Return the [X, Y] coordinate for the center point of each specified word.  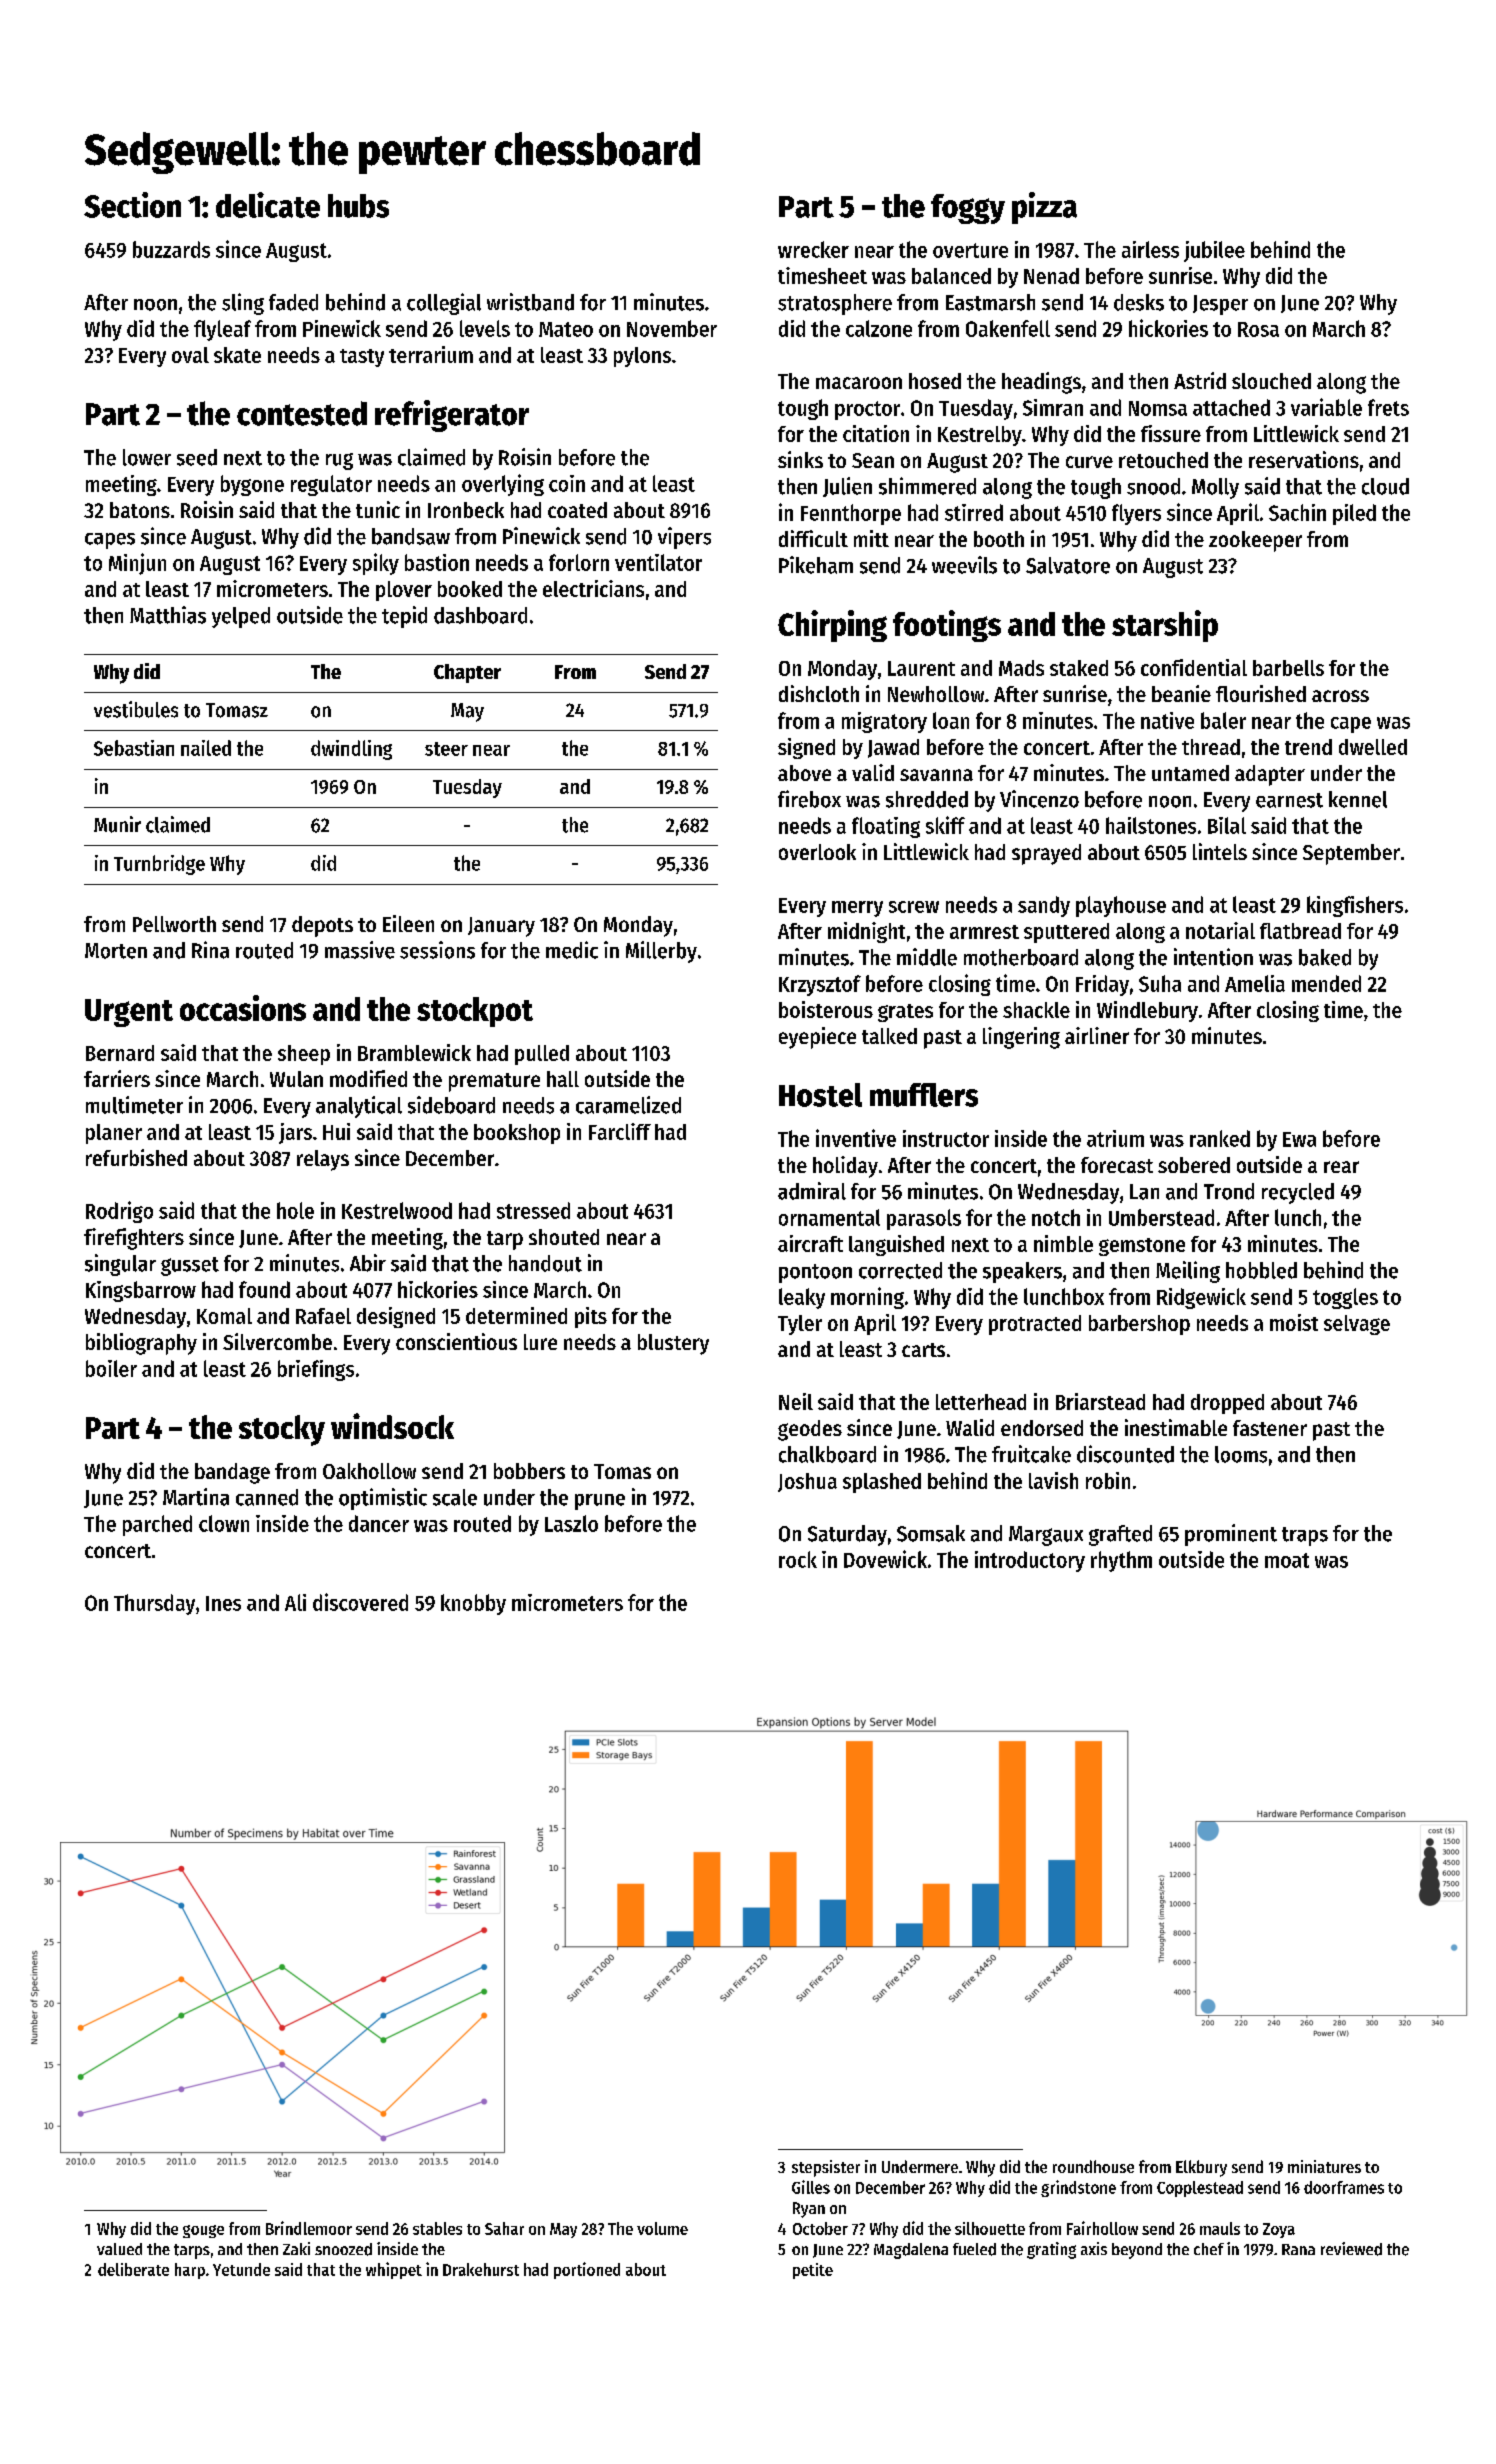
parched [157, 1525]
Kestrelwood [397, 1210]
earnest [1289, 800]
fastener [1270, 1428]
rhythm [1121, 1561]
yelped [241, 617]
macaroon [859, 383]
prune [600, 1502]
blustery [673, 1344]
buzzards [171, 249]
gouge [203, 2231]
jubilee [1214, 251]
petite [813, 2271]
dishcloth [819, 693]
